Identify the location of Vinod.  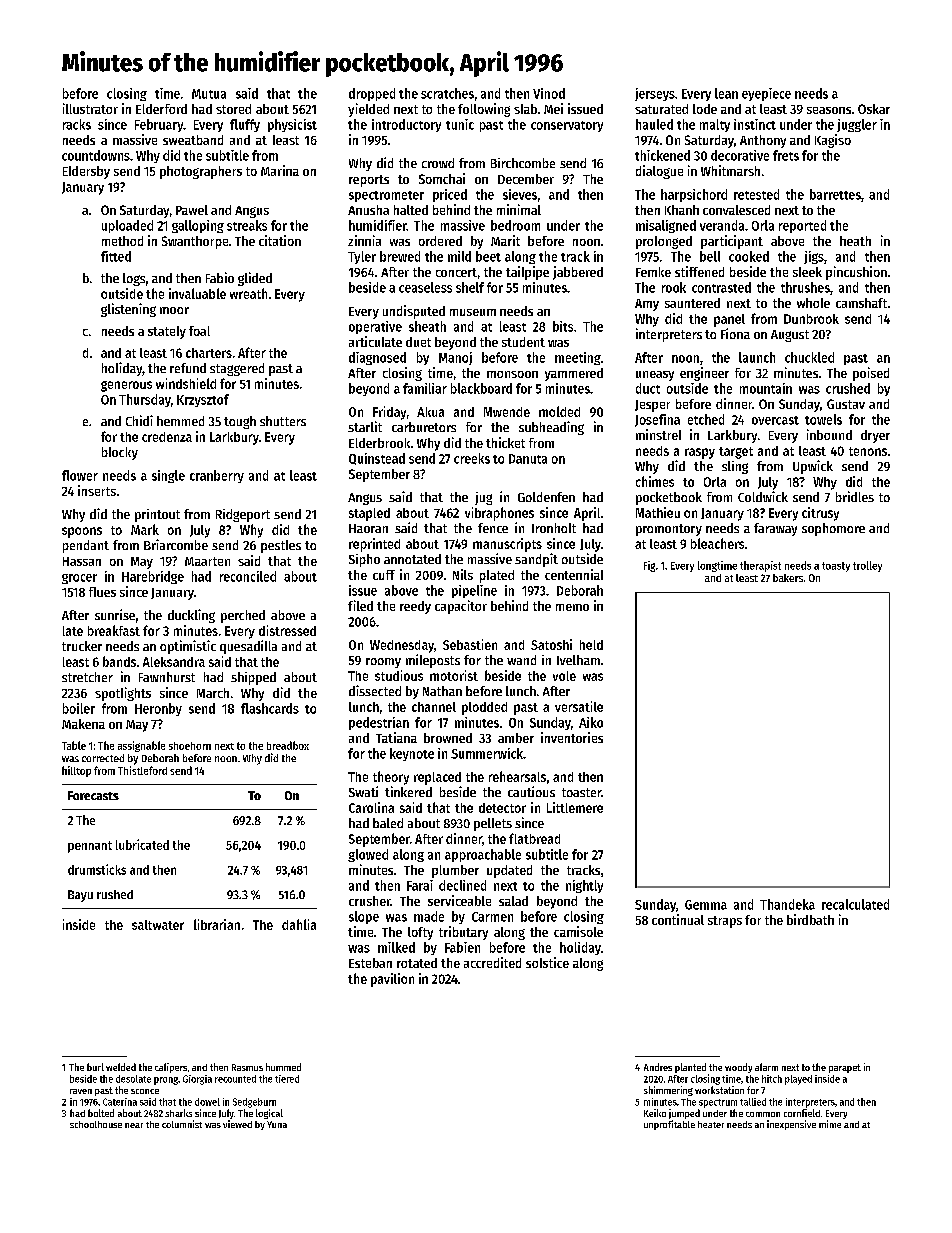
(549, 93).
